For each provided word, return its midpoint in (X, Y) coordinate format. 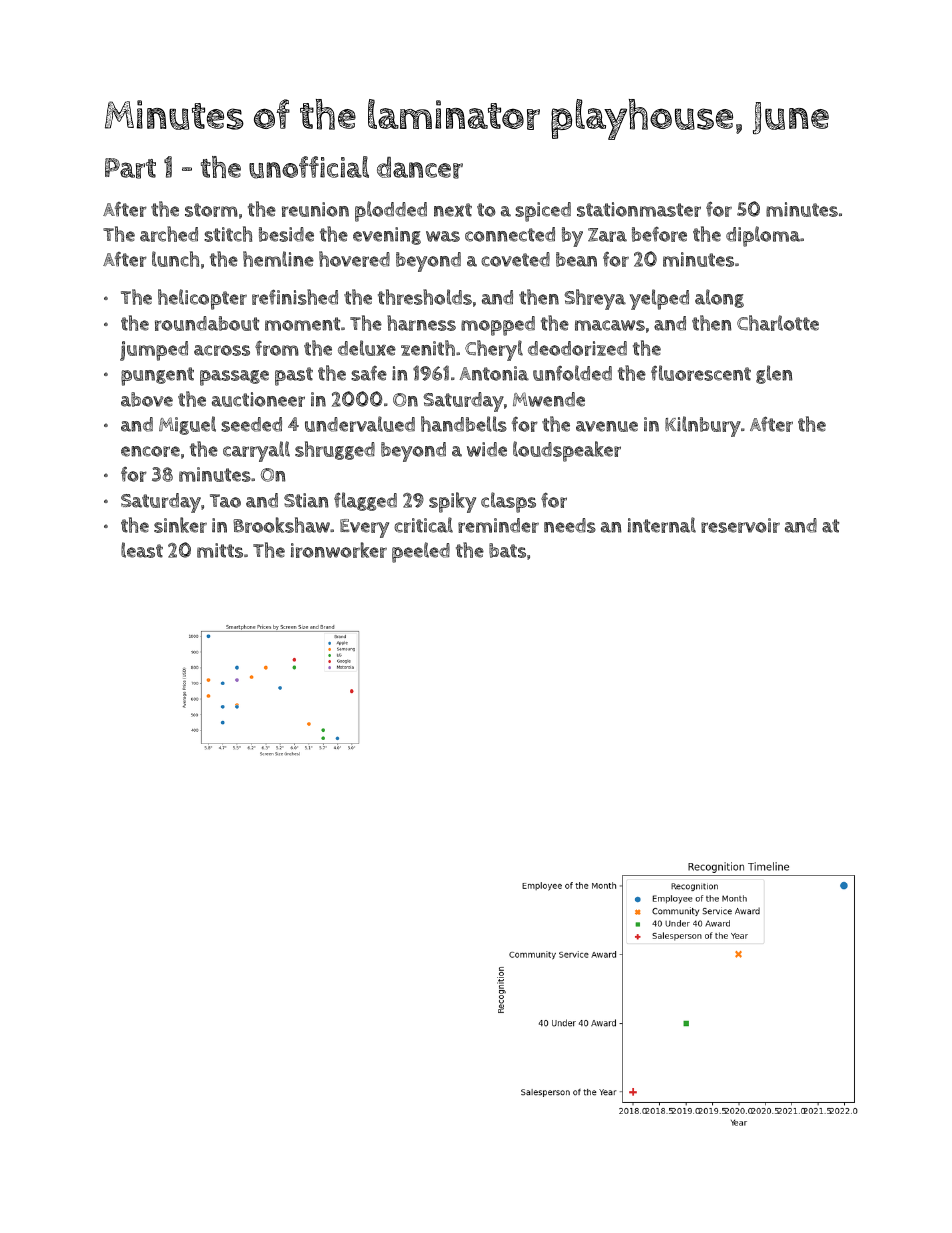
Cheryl (494, 350)
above (147, 399)
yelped (659, 299)
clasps (508, 502)
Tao (225, 501)
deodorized (577, 348)
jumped (154, 351)
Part (130, 168)
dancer (420, 168)
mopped (498, 326)
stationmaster (639, 209)
